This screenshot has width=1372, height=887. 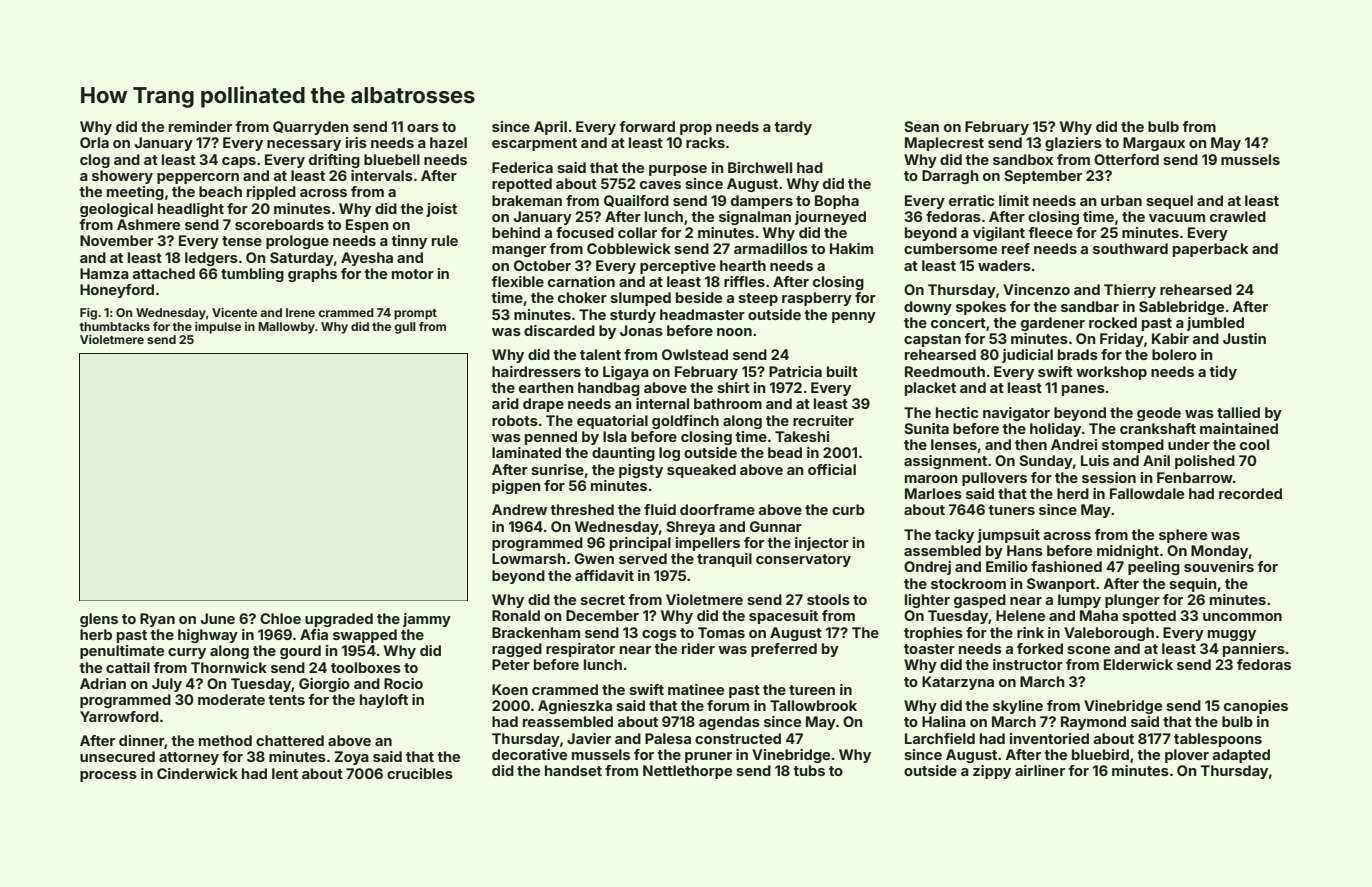 What do you see at coordinates (817, 299) in the screenshot?
I see `raspberry` at bounding box center [817, 299].
